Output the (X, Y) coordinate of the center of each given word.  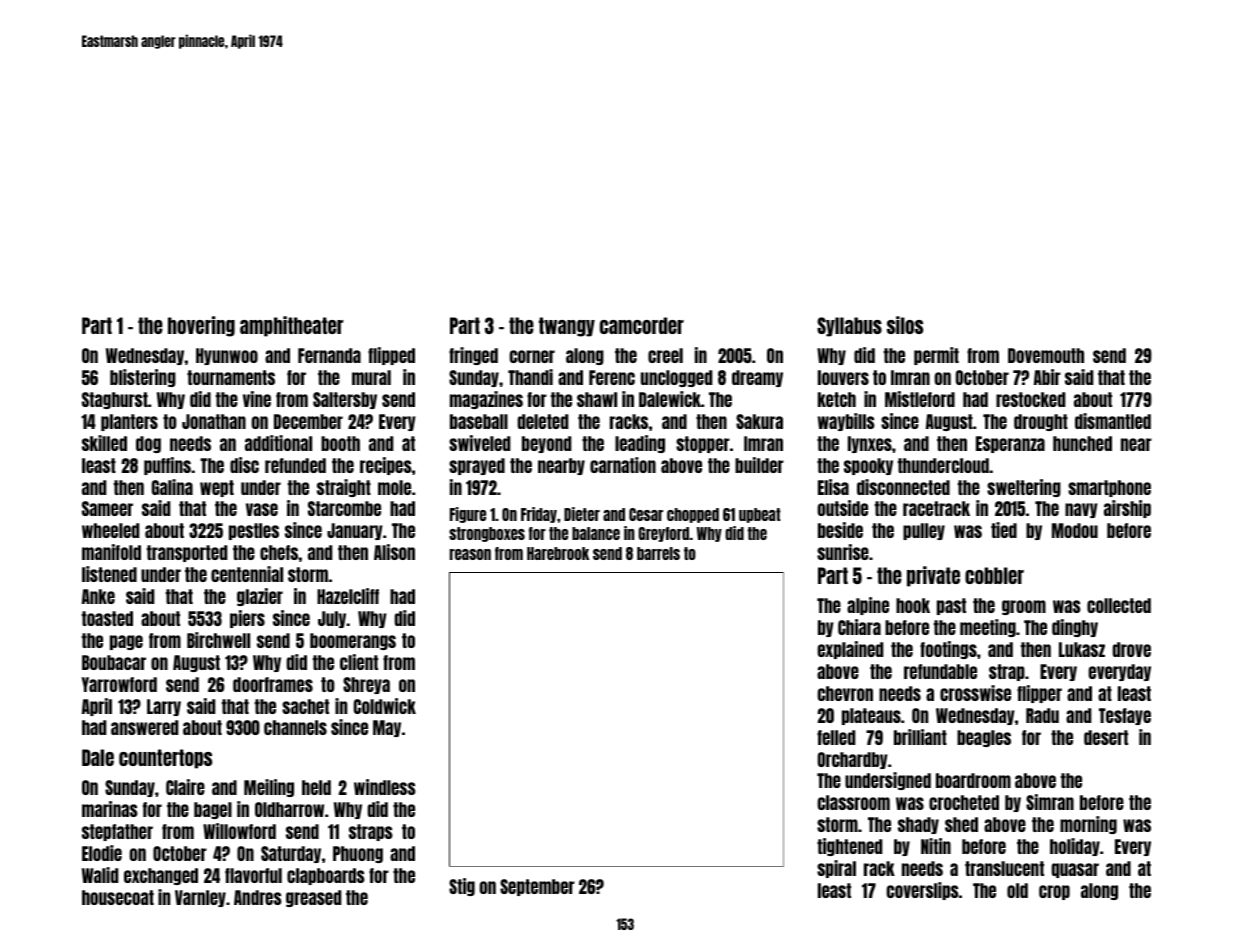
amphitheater (292, 326)
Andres (258, 897)
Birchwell (218, 640)
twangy (567, 327)
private (933, 576)
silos (905, 325)
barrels (658, 553)
